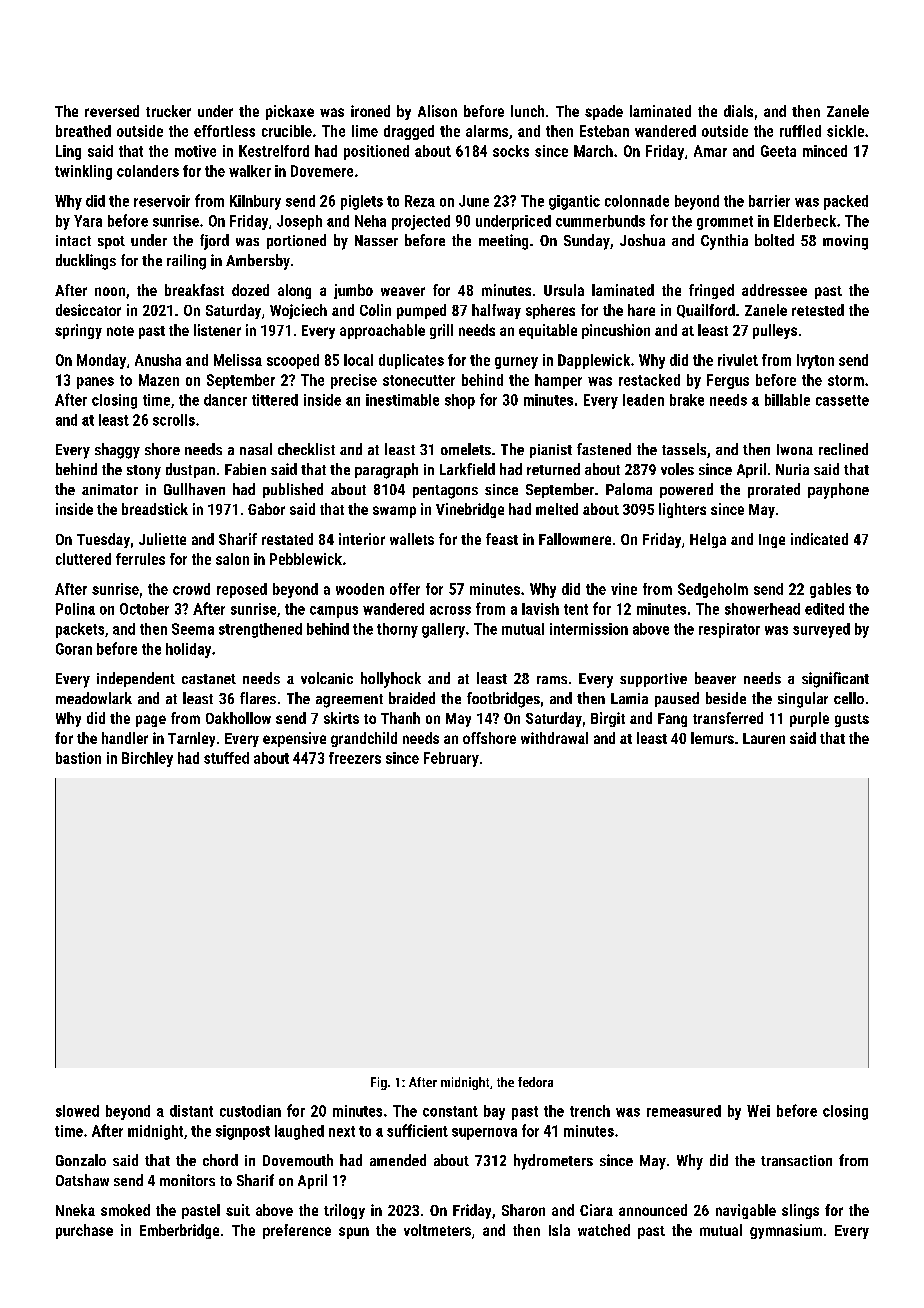 Image resolution: width=924 pixels, height=1308 pixels. What do you see at coordinates (84, 1231) in the screenshot?
I see `purchase` at bounding box center [84, 1231].
